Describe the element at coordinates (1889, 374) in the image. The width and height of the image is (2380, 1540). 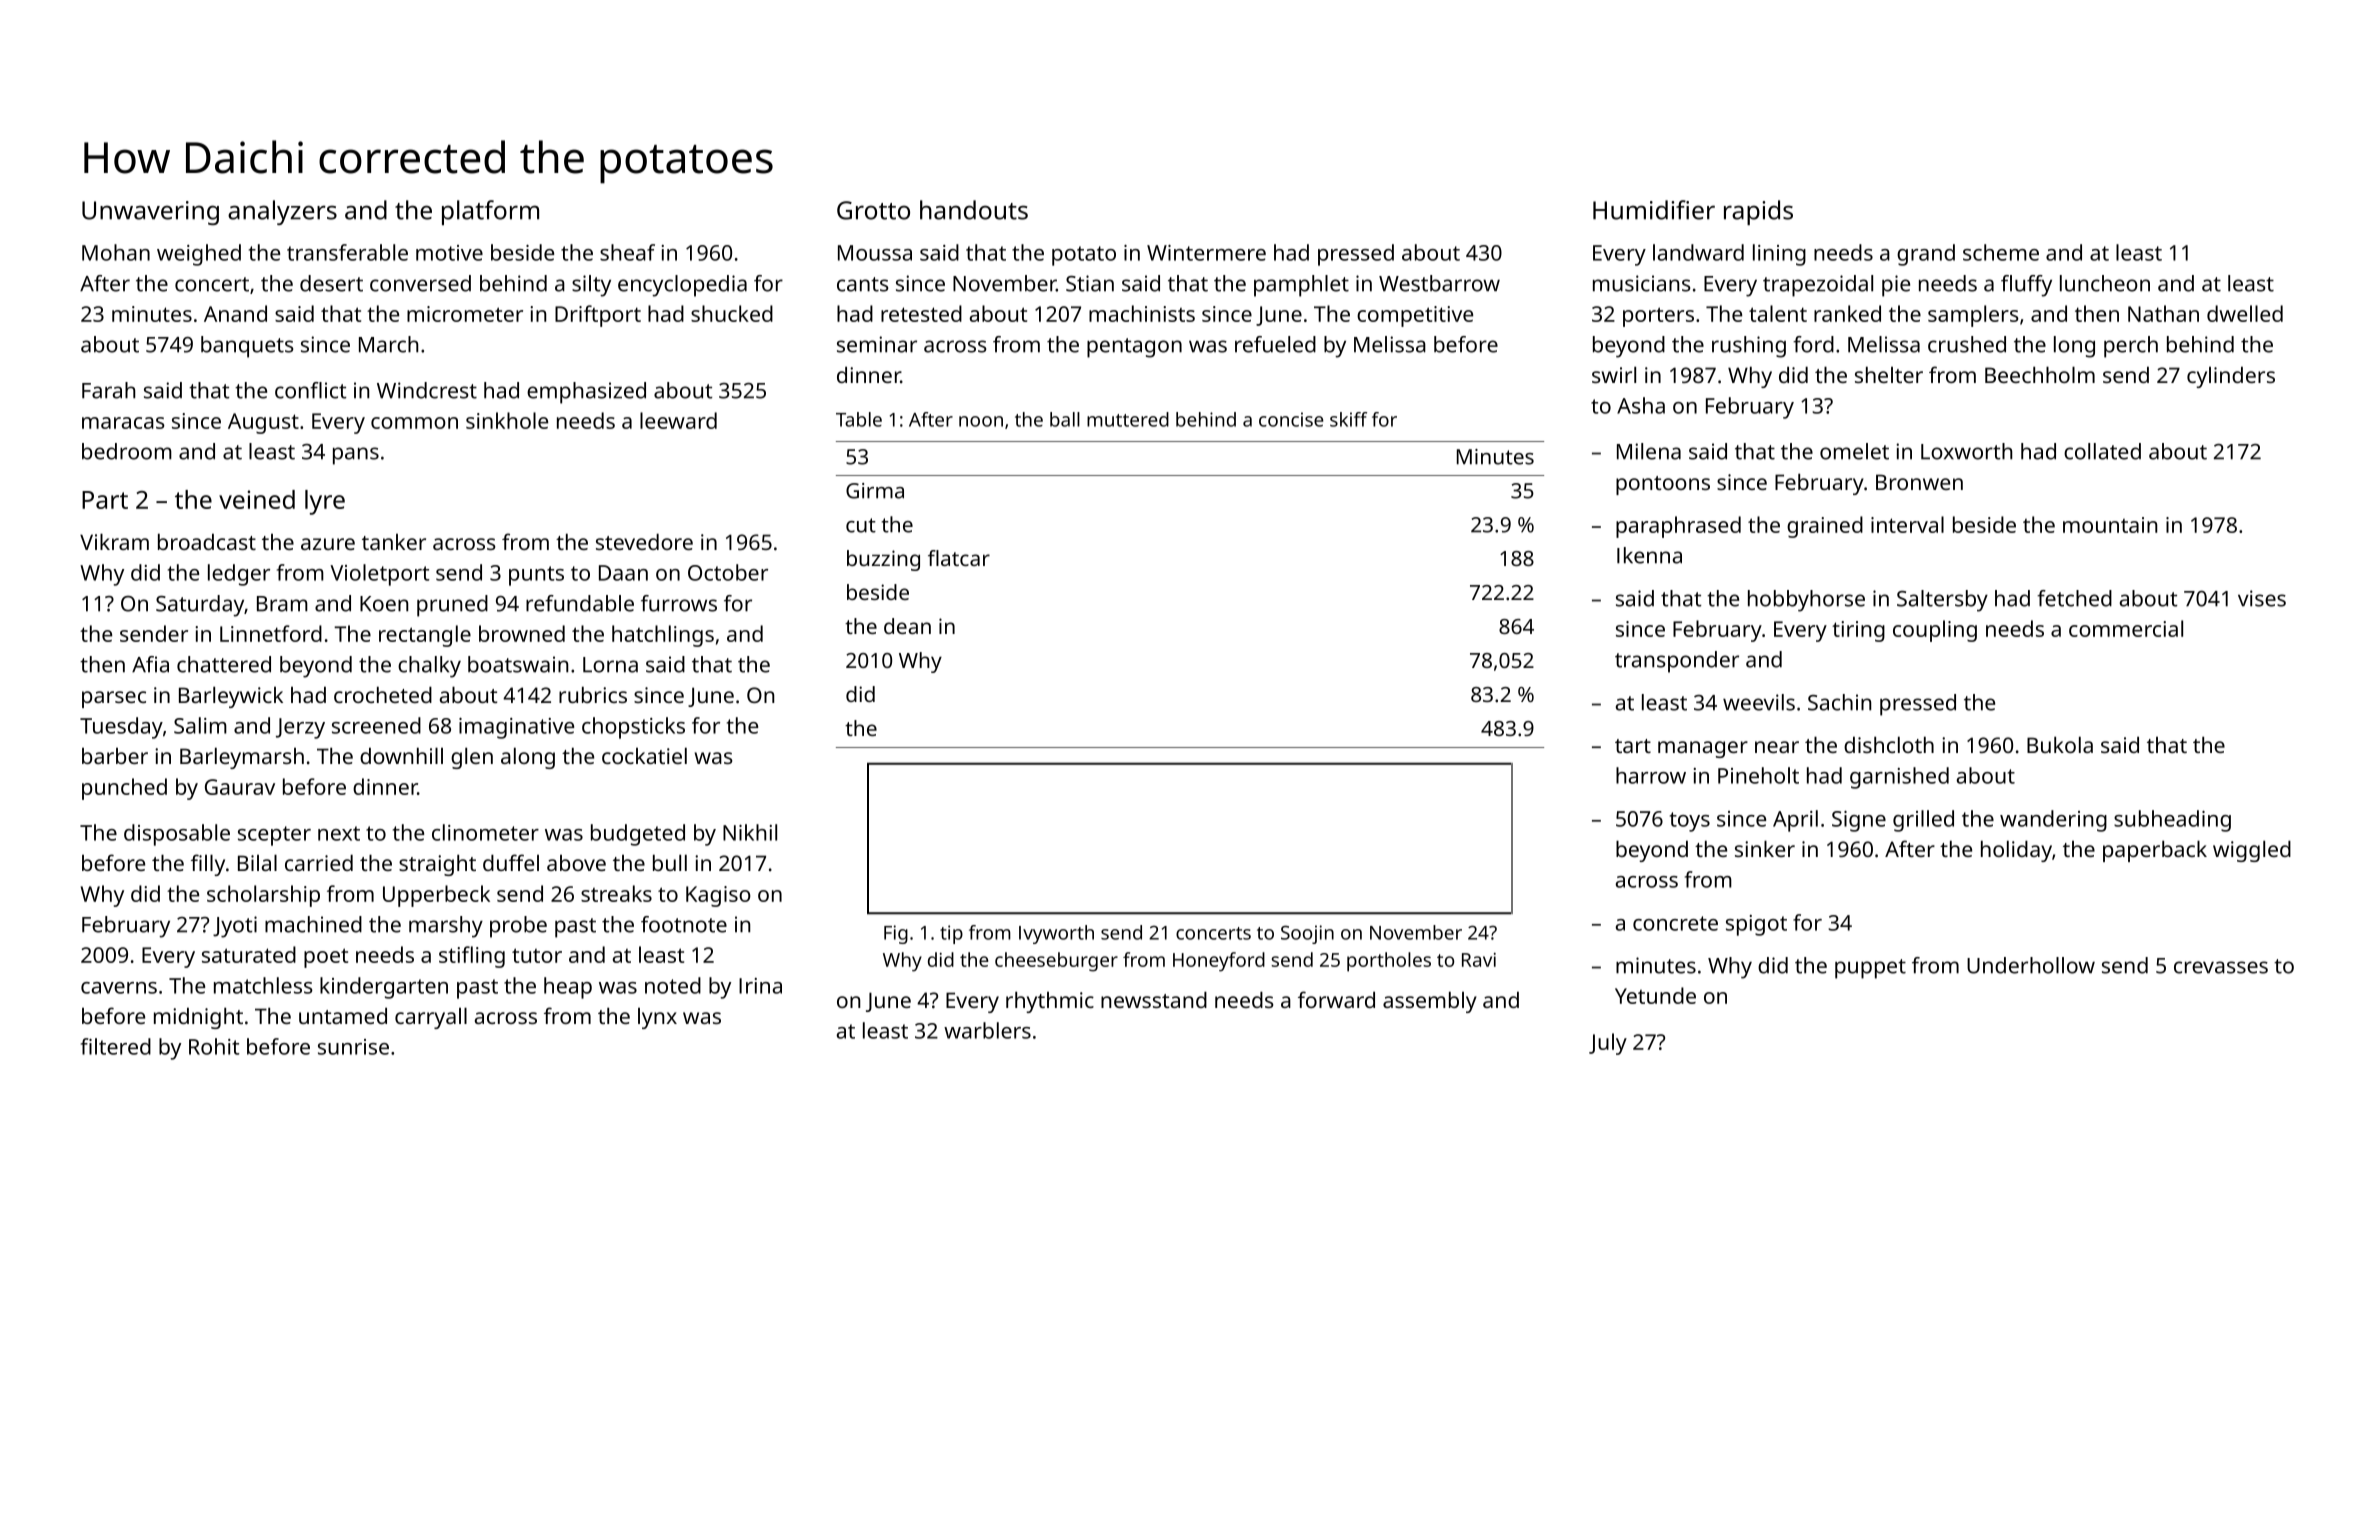
I see `shelter` at that location.
